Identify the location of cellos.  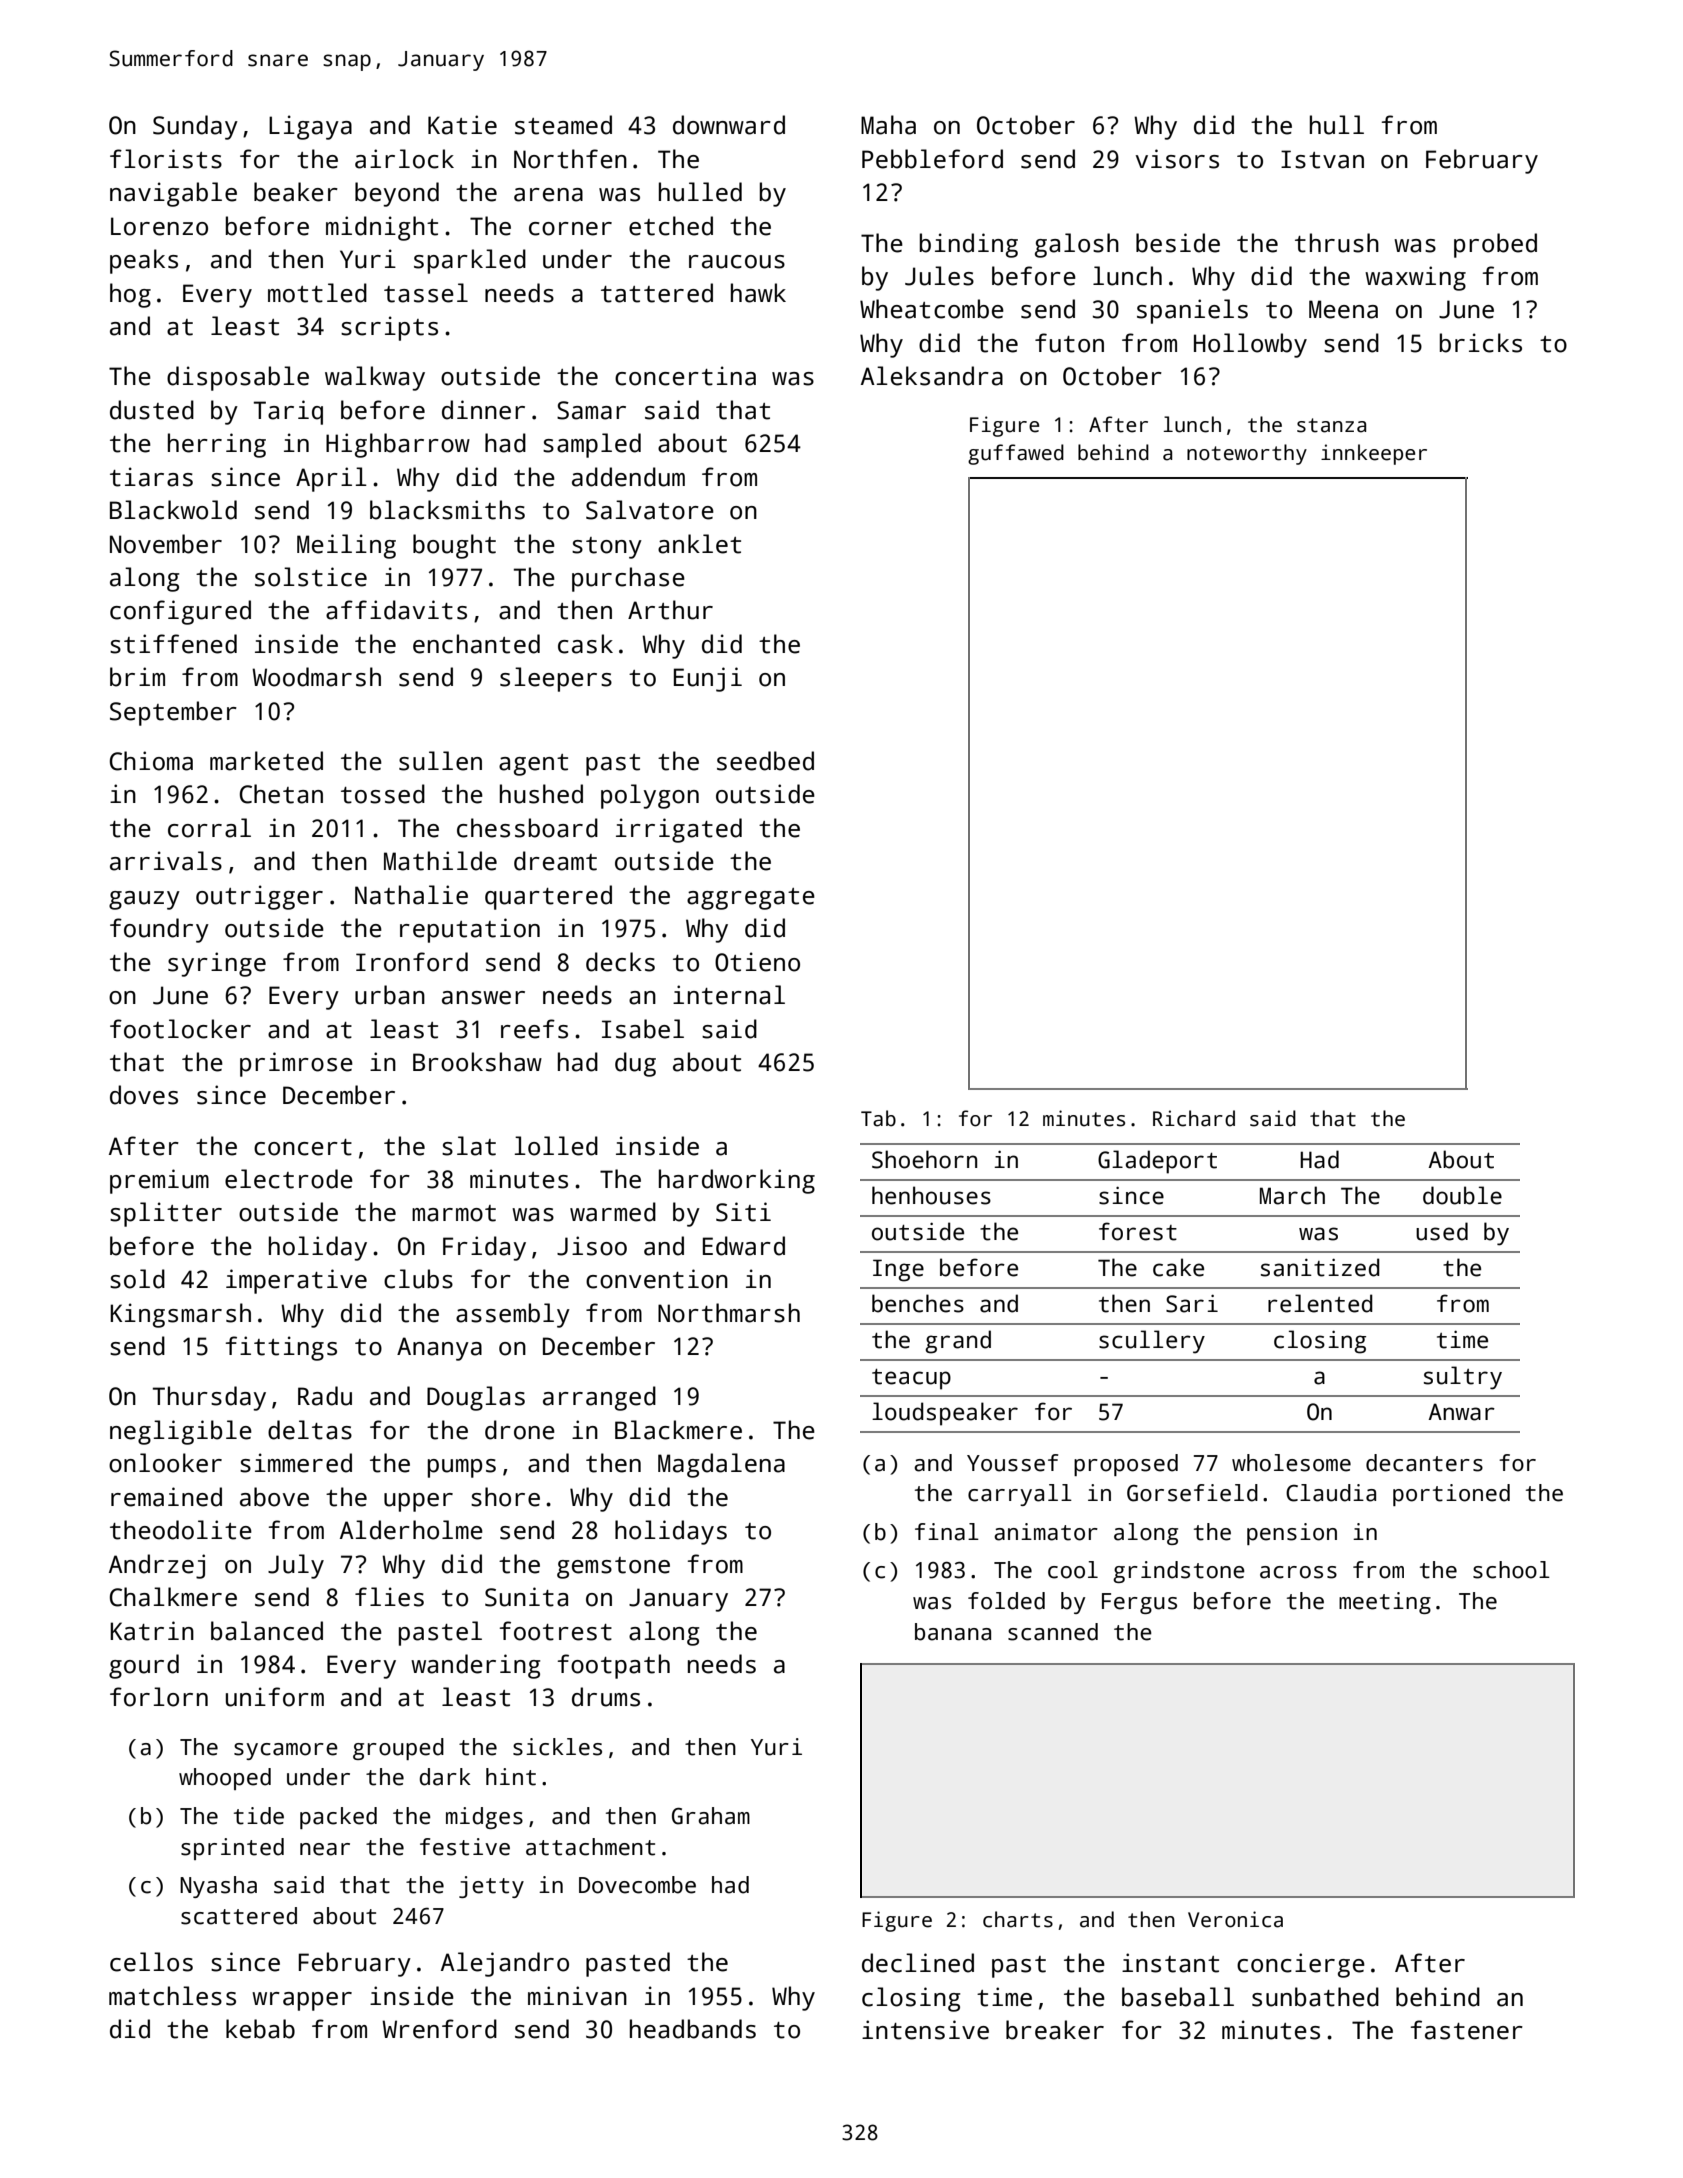
(151, 1962).
